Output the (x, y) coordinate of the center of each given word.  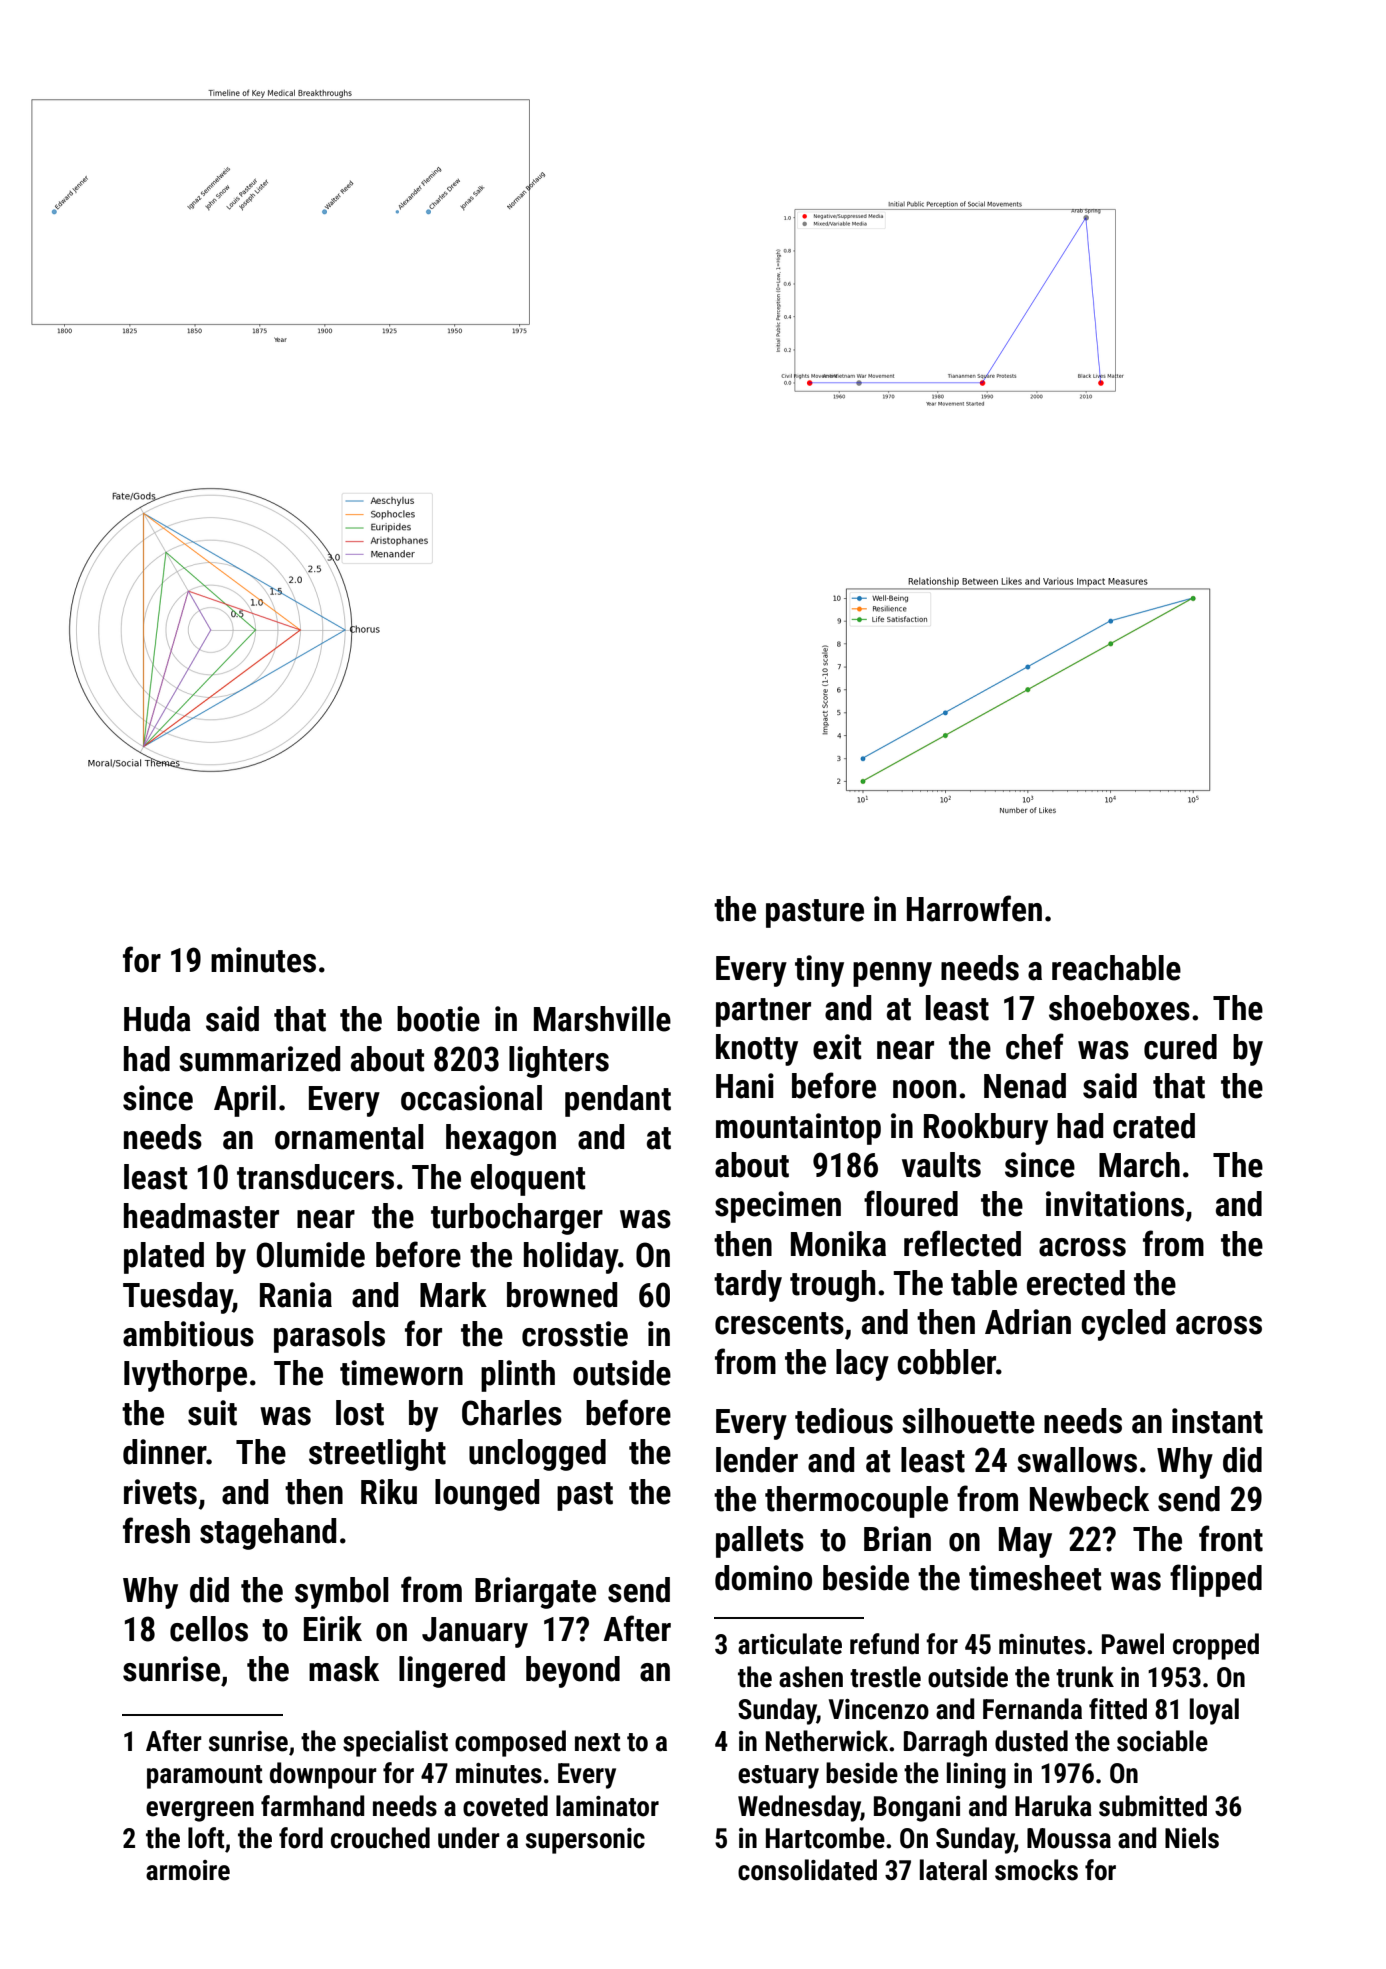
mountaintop (798, 1129)
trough (832, 1286)
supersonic (585, 1841)
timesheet (1035, 1578)
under (469, 1838)
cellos (209, 1629)
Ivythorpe (185, 1376)
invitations (1115, 1204)
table (984, 1283)
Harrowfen (974, 908)
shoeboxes (1119, 1008)
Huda (157, 1019)
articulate (790, 1644)
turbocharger (517, 1219)
